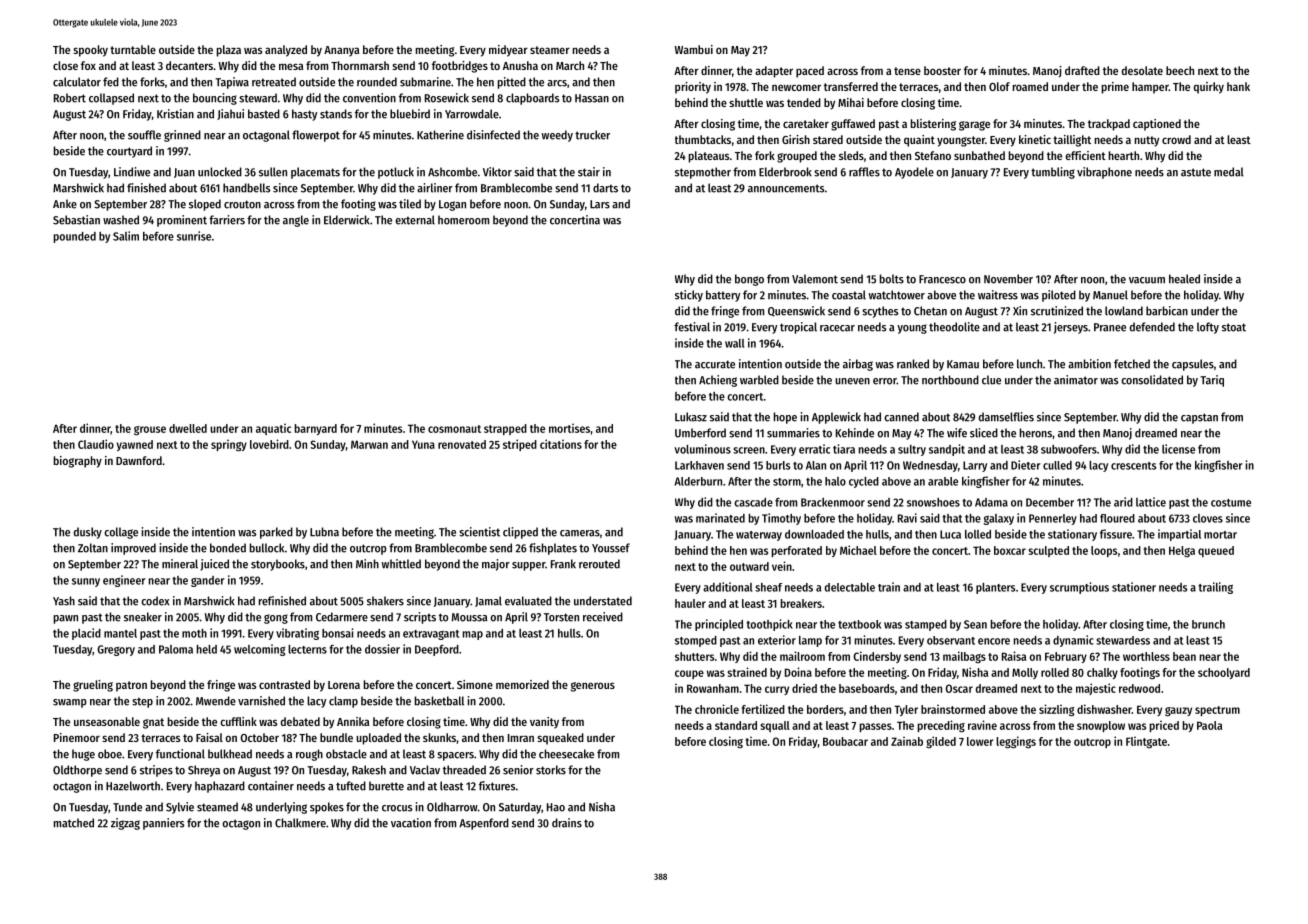  Describe the element at coordinates (324, 532) in the document. I see `Lubna` at that location.
